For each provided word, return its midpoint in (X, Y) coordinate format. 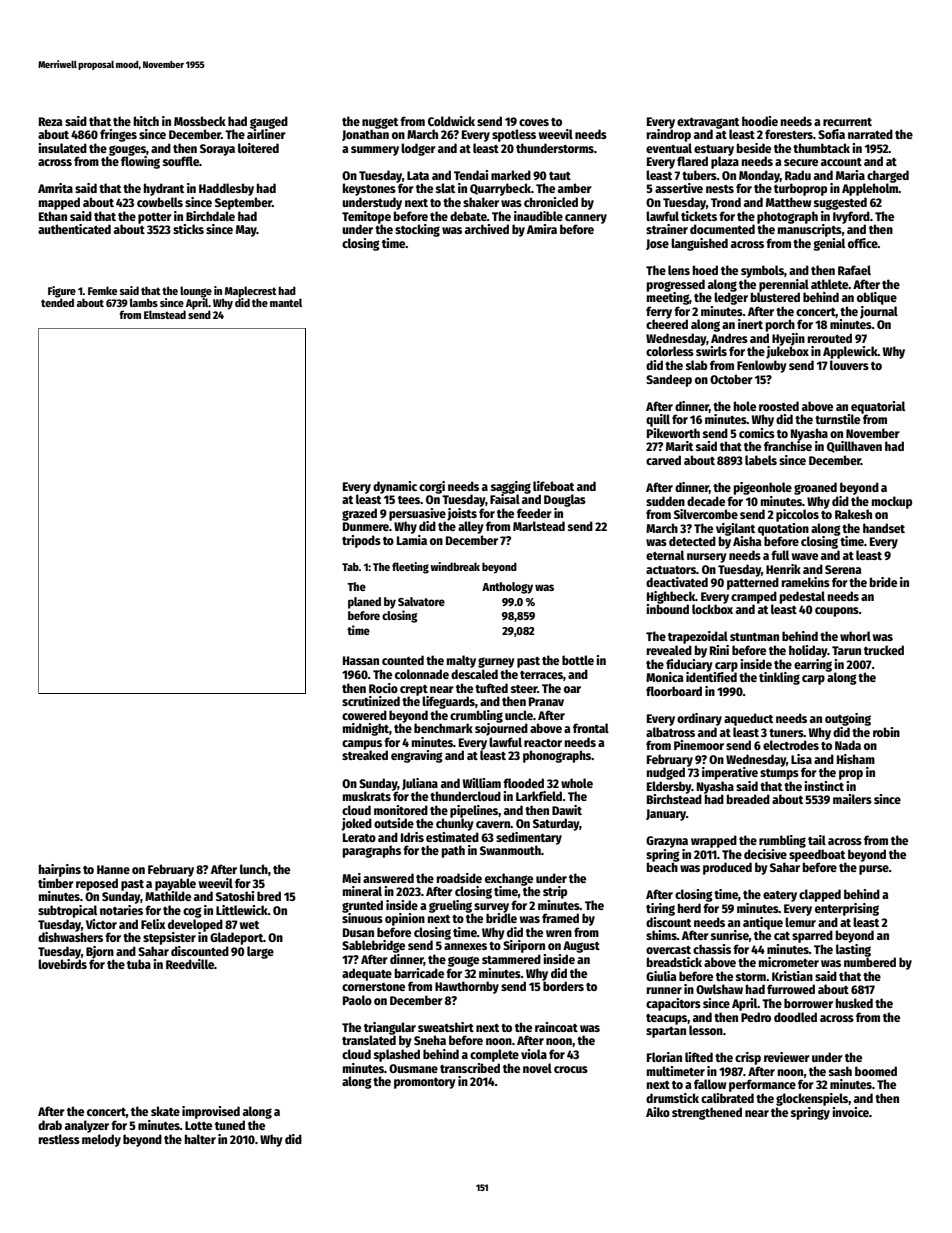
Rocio (383, 688)
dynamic (395, 487)
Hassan (361, 660)
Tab (350, 566)
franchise (788, 446)
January (666, 815)
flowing (140, 162)
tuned (230, 1125)
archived (487, 229)
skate (165, 1111)
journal (879, 312)
